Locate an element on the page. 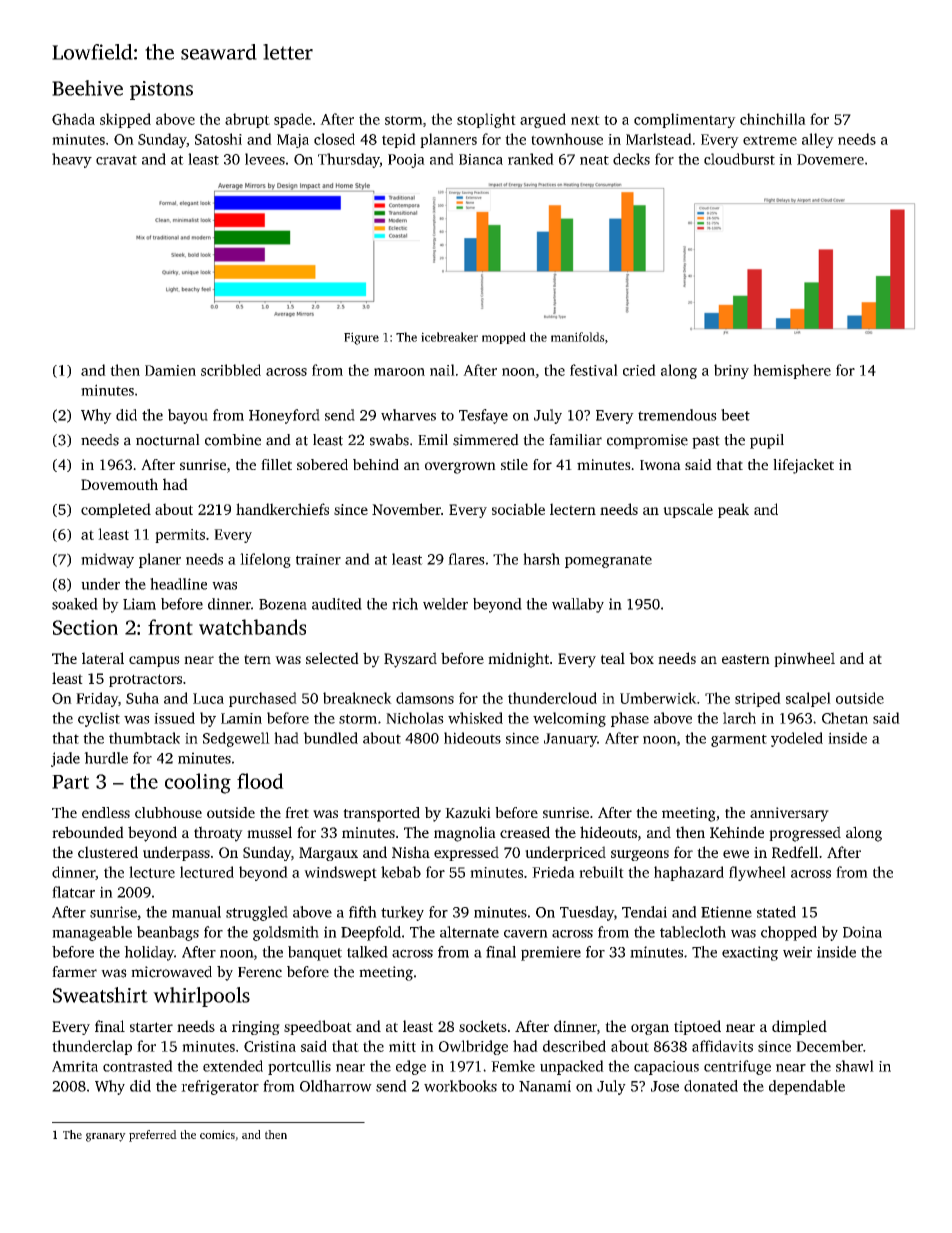 The image size is (952, 1233). decks is located at coordinates (631, 159).
